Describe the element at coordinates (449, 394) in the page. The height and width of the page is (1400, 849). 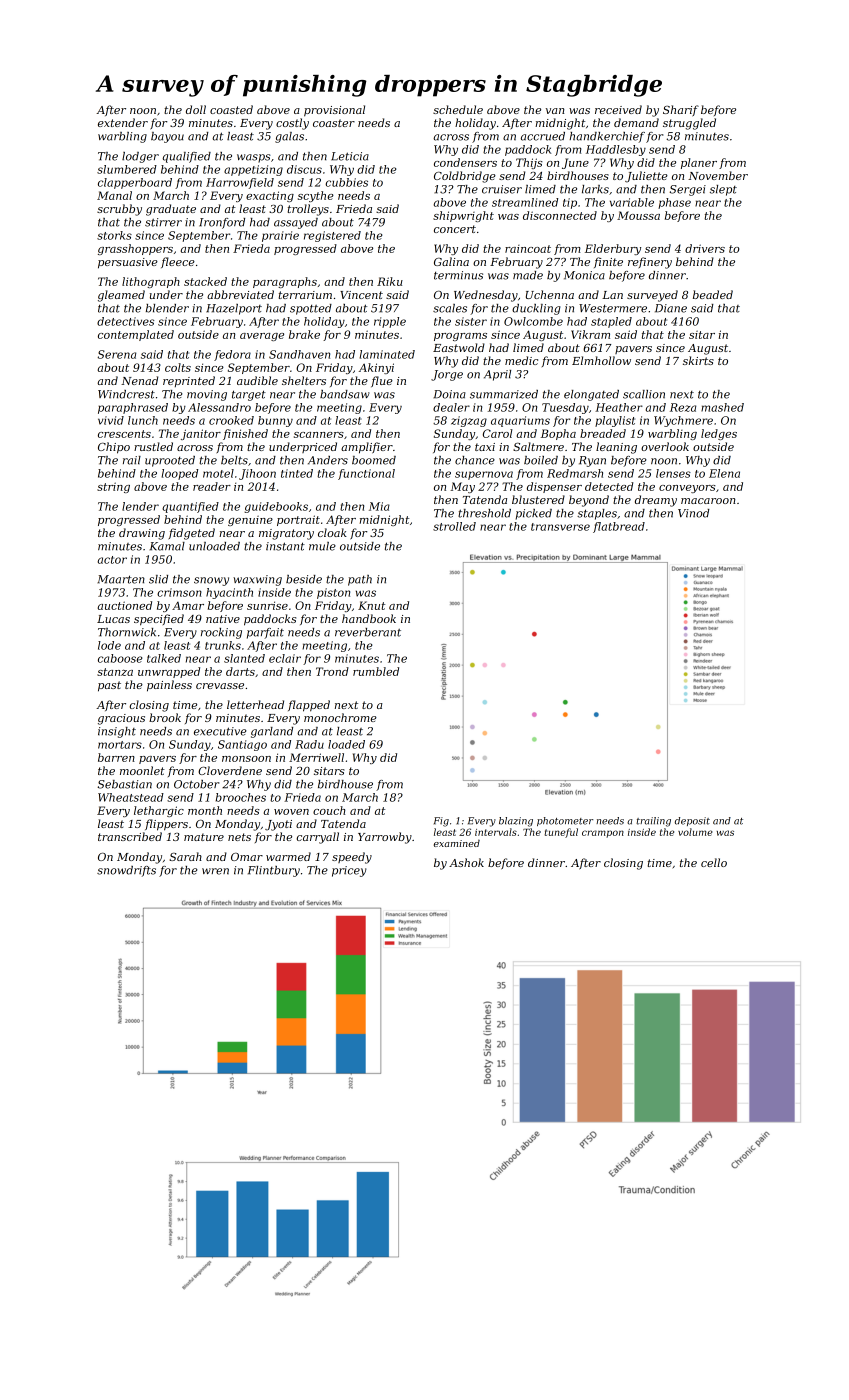
I see `Doina` at that location.
